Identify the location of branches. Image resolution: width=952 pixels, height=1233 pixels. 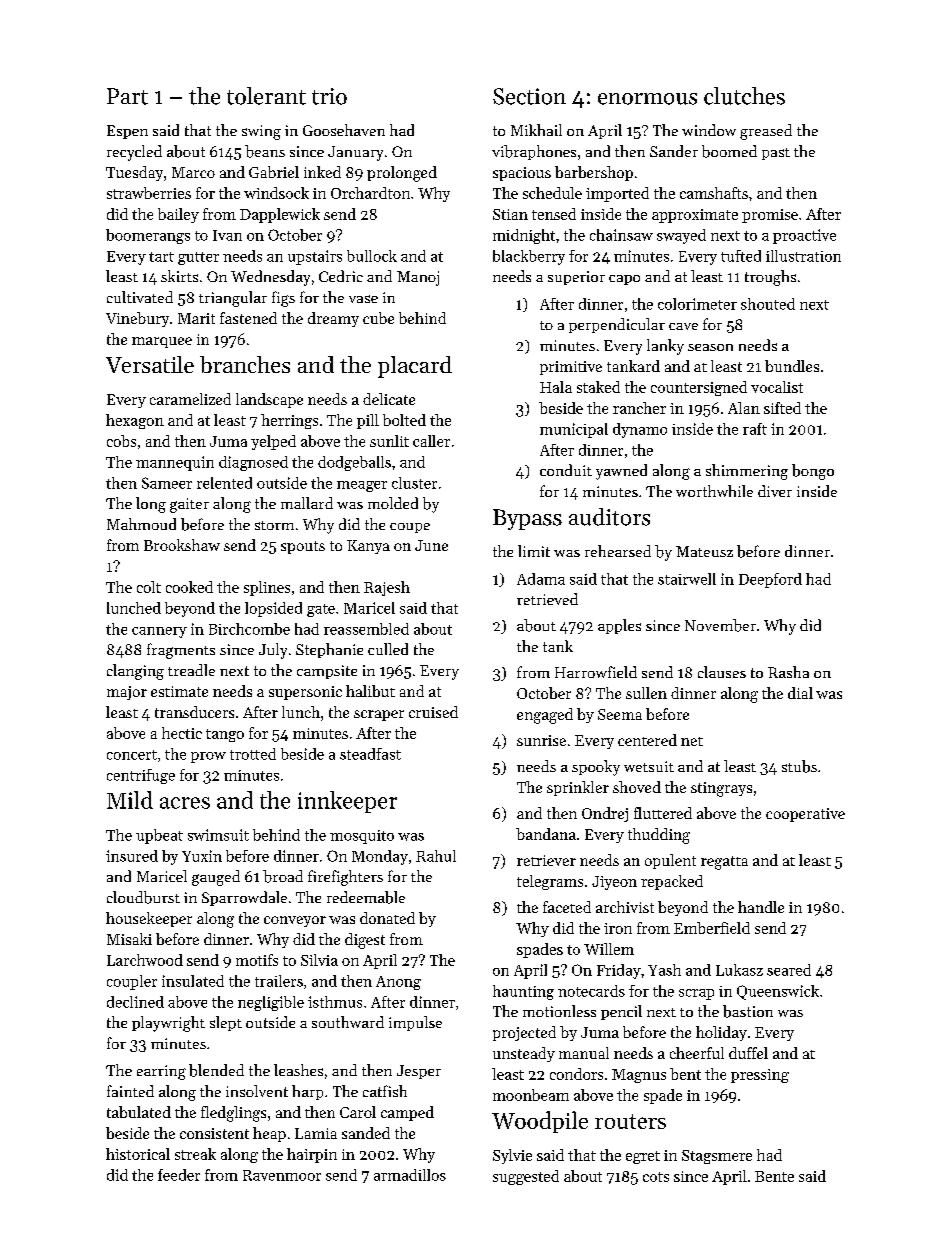
(245, 364).
